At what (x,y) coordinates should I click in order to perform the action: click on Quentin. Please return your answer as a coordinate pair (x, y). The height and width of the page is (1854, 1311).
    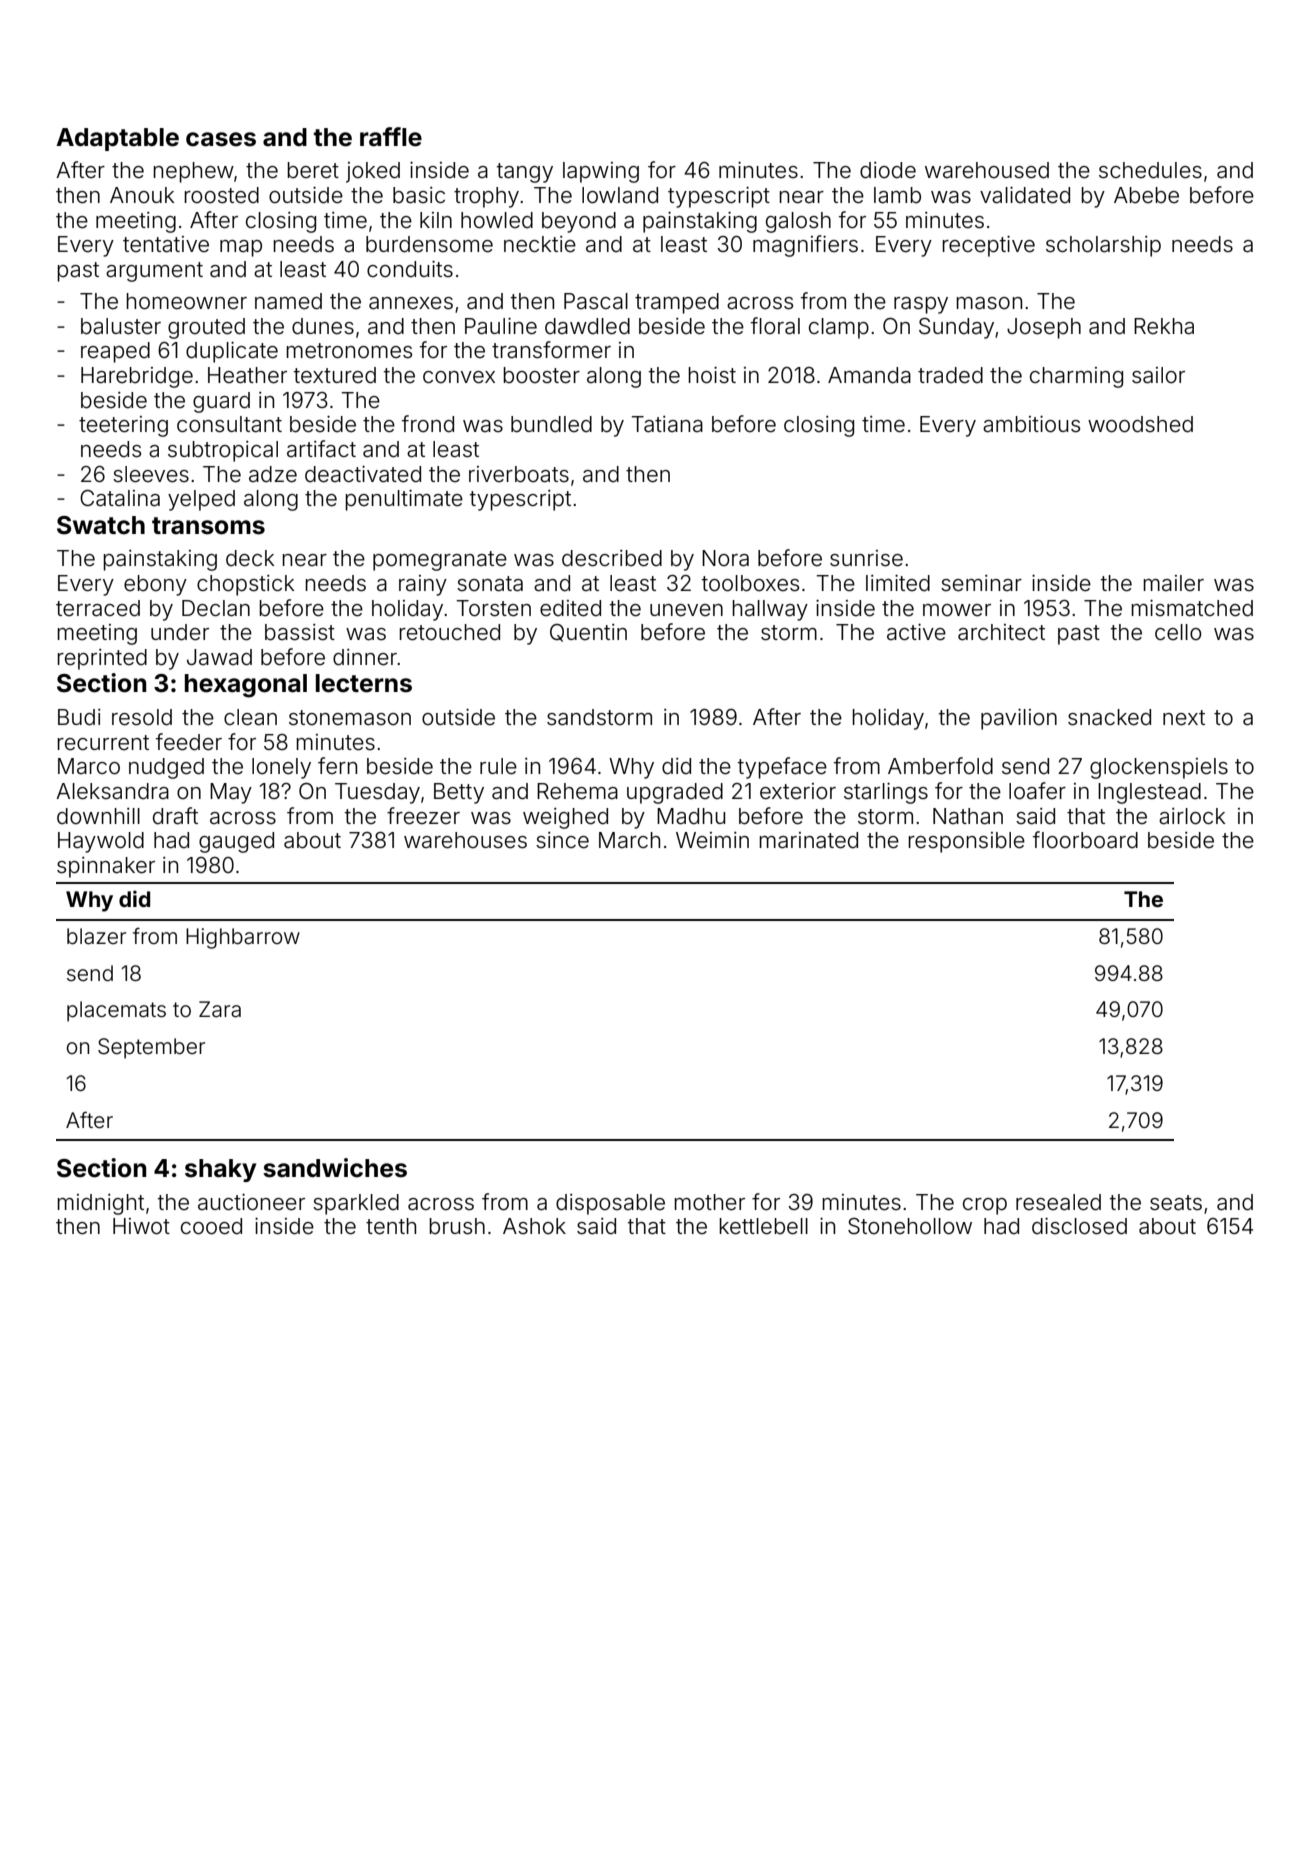
    Looking at the image, I should click on (588, 633).
